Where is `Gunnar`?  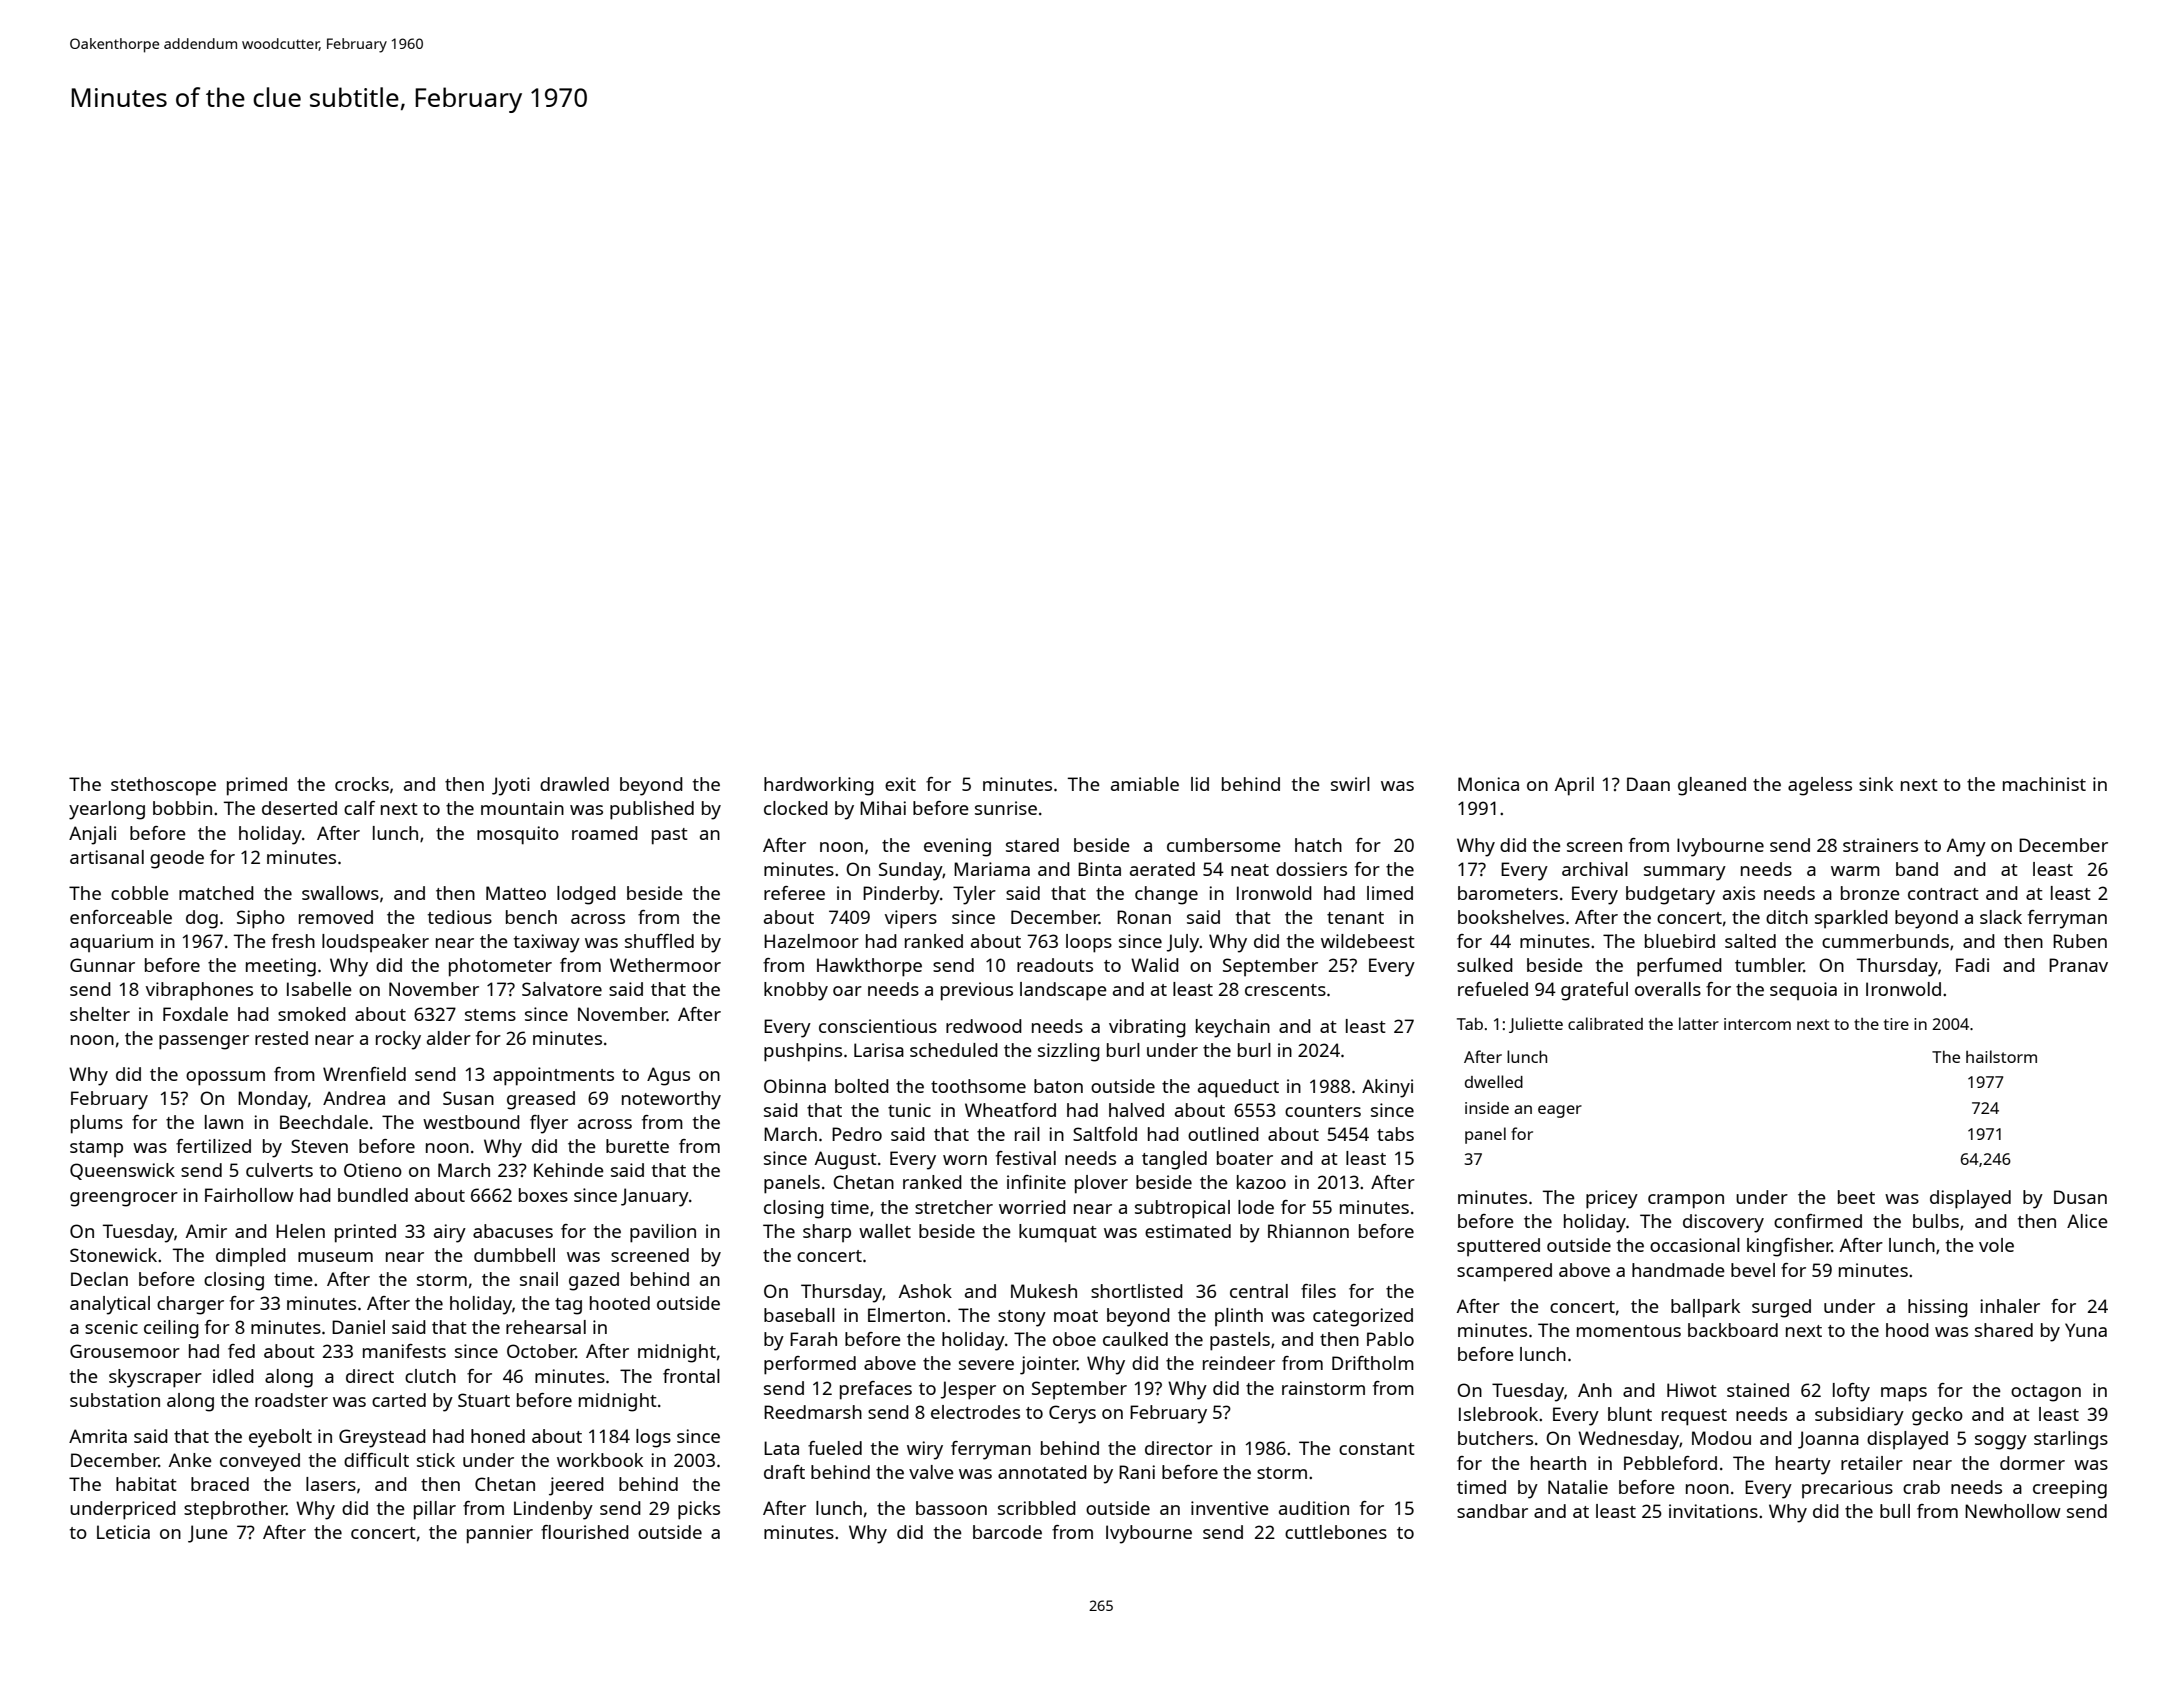 Gunnar is located at coordinates (102, 965).
